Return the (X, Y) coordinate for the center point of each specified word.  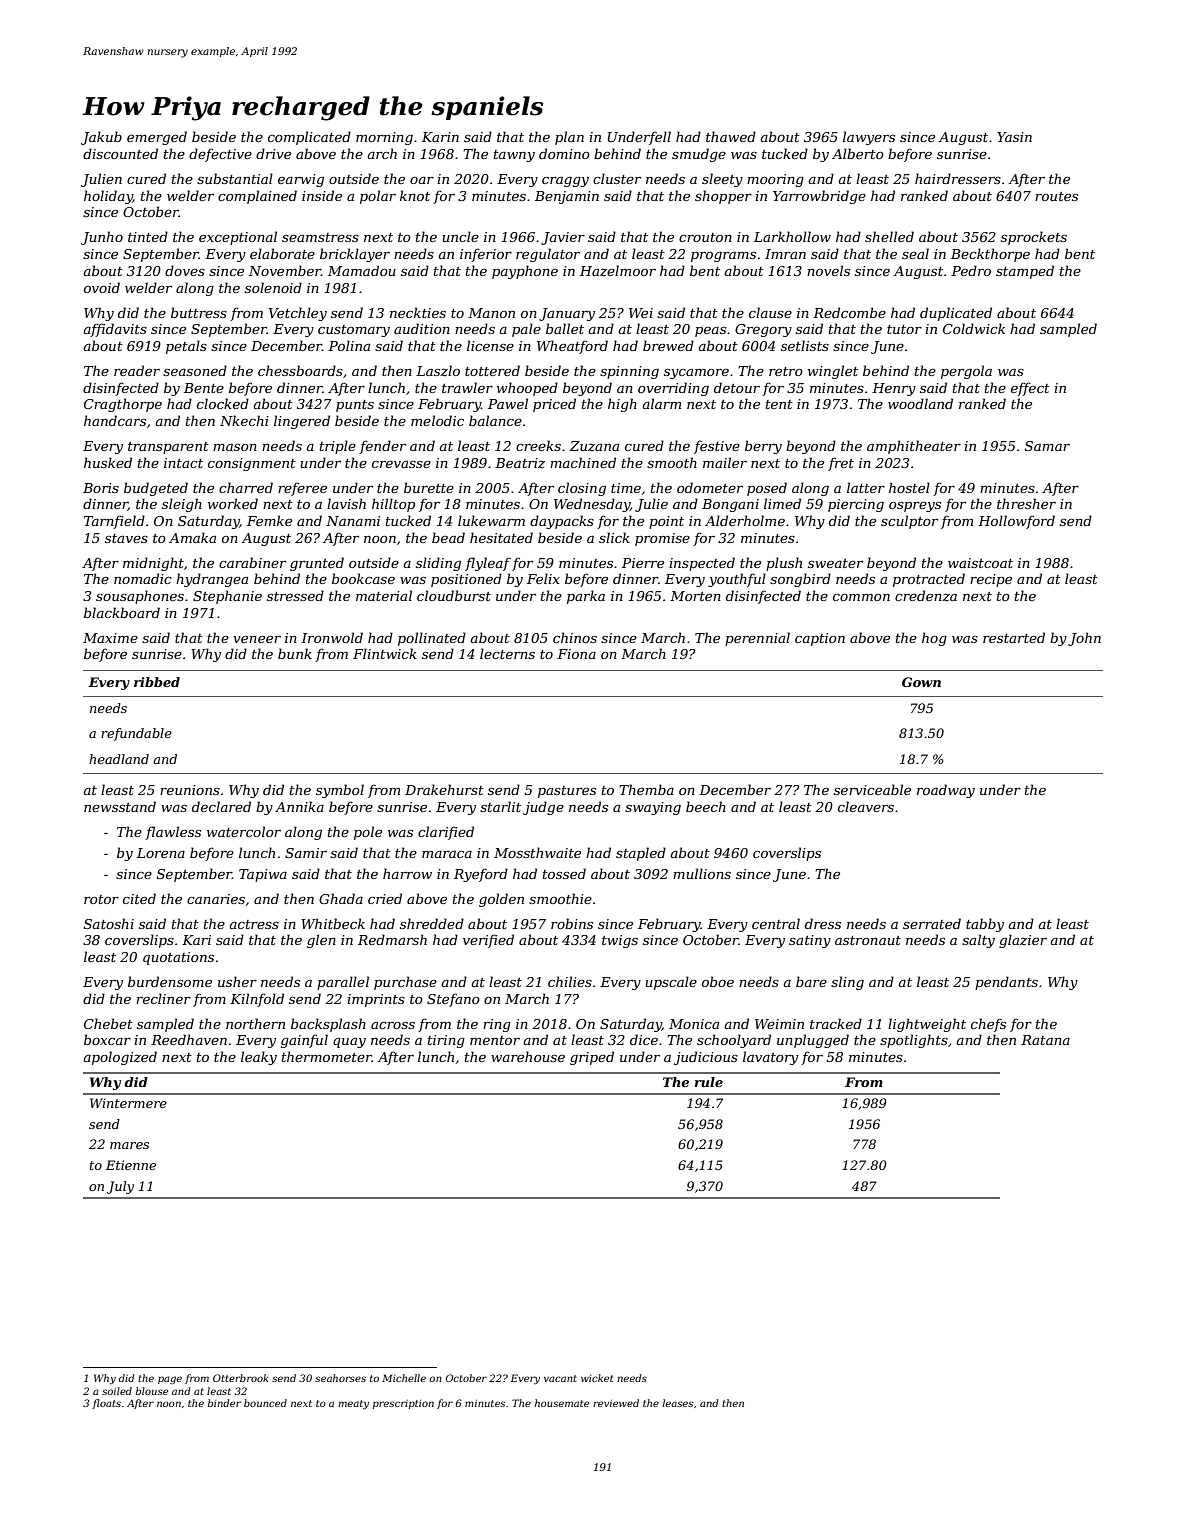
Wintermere (128, 1103)
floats (106, 1404)
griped (592, 1058)
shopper (723, 197)
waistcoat (980, 563)
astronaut (868, 940)
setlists (805, 345)
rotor (101, 899)
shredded (432, 923)
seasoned (195, 370)
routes (1056, 196)
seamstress (320, 237)
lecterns (507, 653)
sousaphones (140, 597)
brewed (668, 345)
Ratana (1045, 1040)
